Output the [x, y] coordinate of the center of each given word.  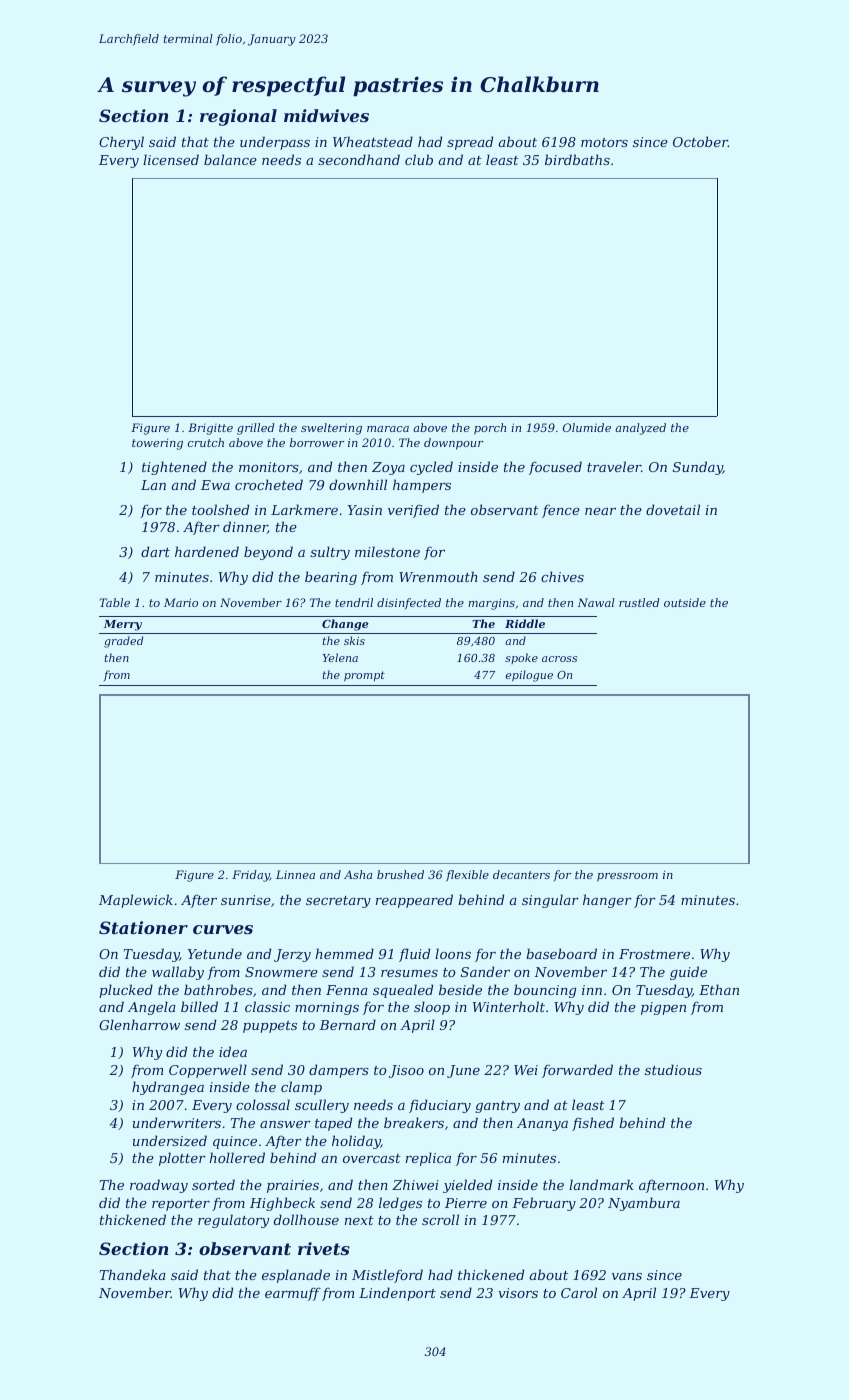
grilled [255, 429]
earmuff [293, 1294]
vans [627, 1276]
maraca [388, 429]
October [700, 141]
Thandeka [133, 1274]
